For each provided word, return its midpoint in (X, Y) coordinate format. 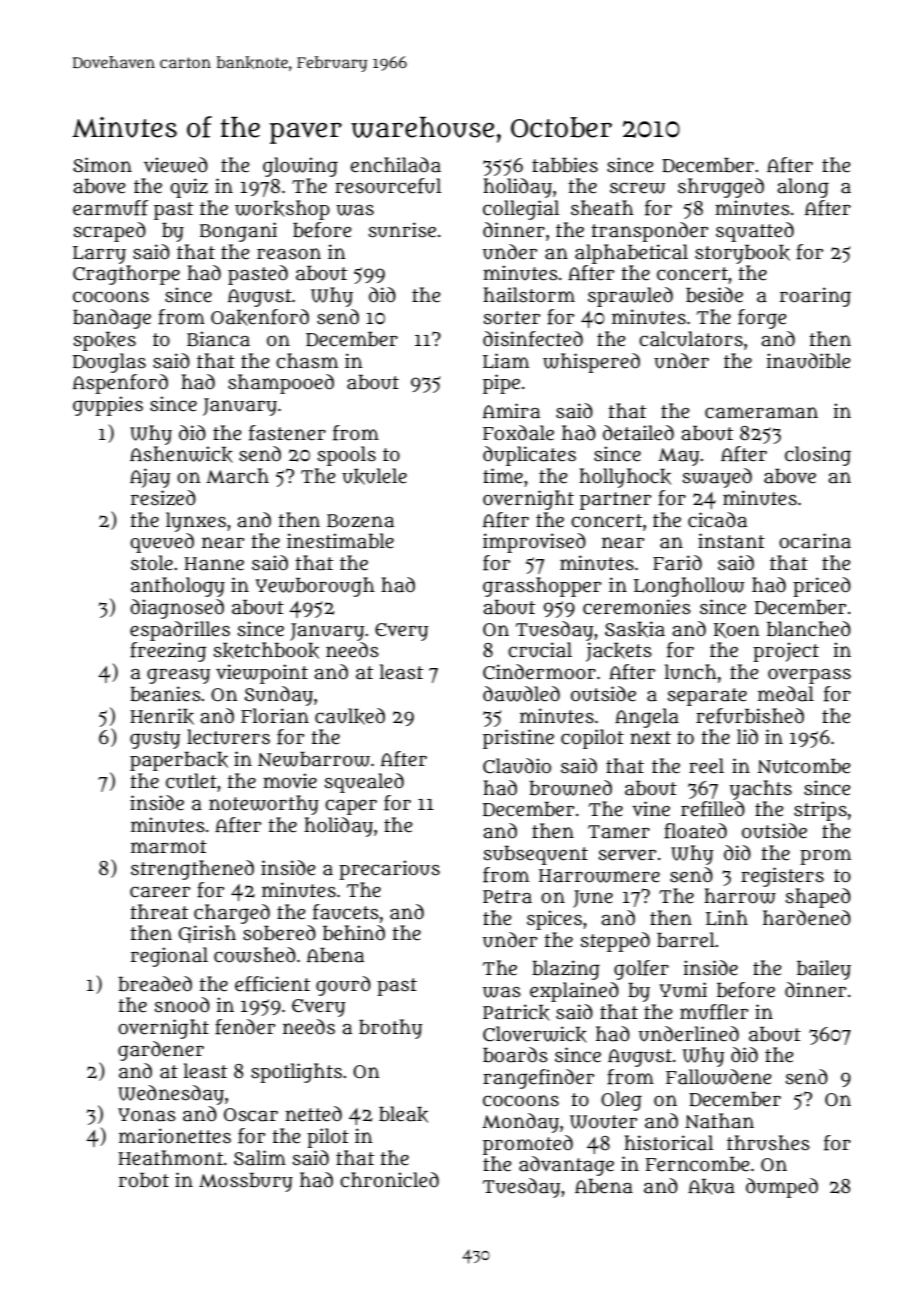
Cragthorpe (126, 275)
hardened (807, 918)
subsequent (536, 855)
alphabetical (631, 254)
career (160, 892)
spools (347, 456)
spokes (105, 341)
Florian (275, 716)
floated (695, 831)
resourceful (388, 186)
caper (351, 807)
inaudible (808, 361)
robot (144, 1180)
